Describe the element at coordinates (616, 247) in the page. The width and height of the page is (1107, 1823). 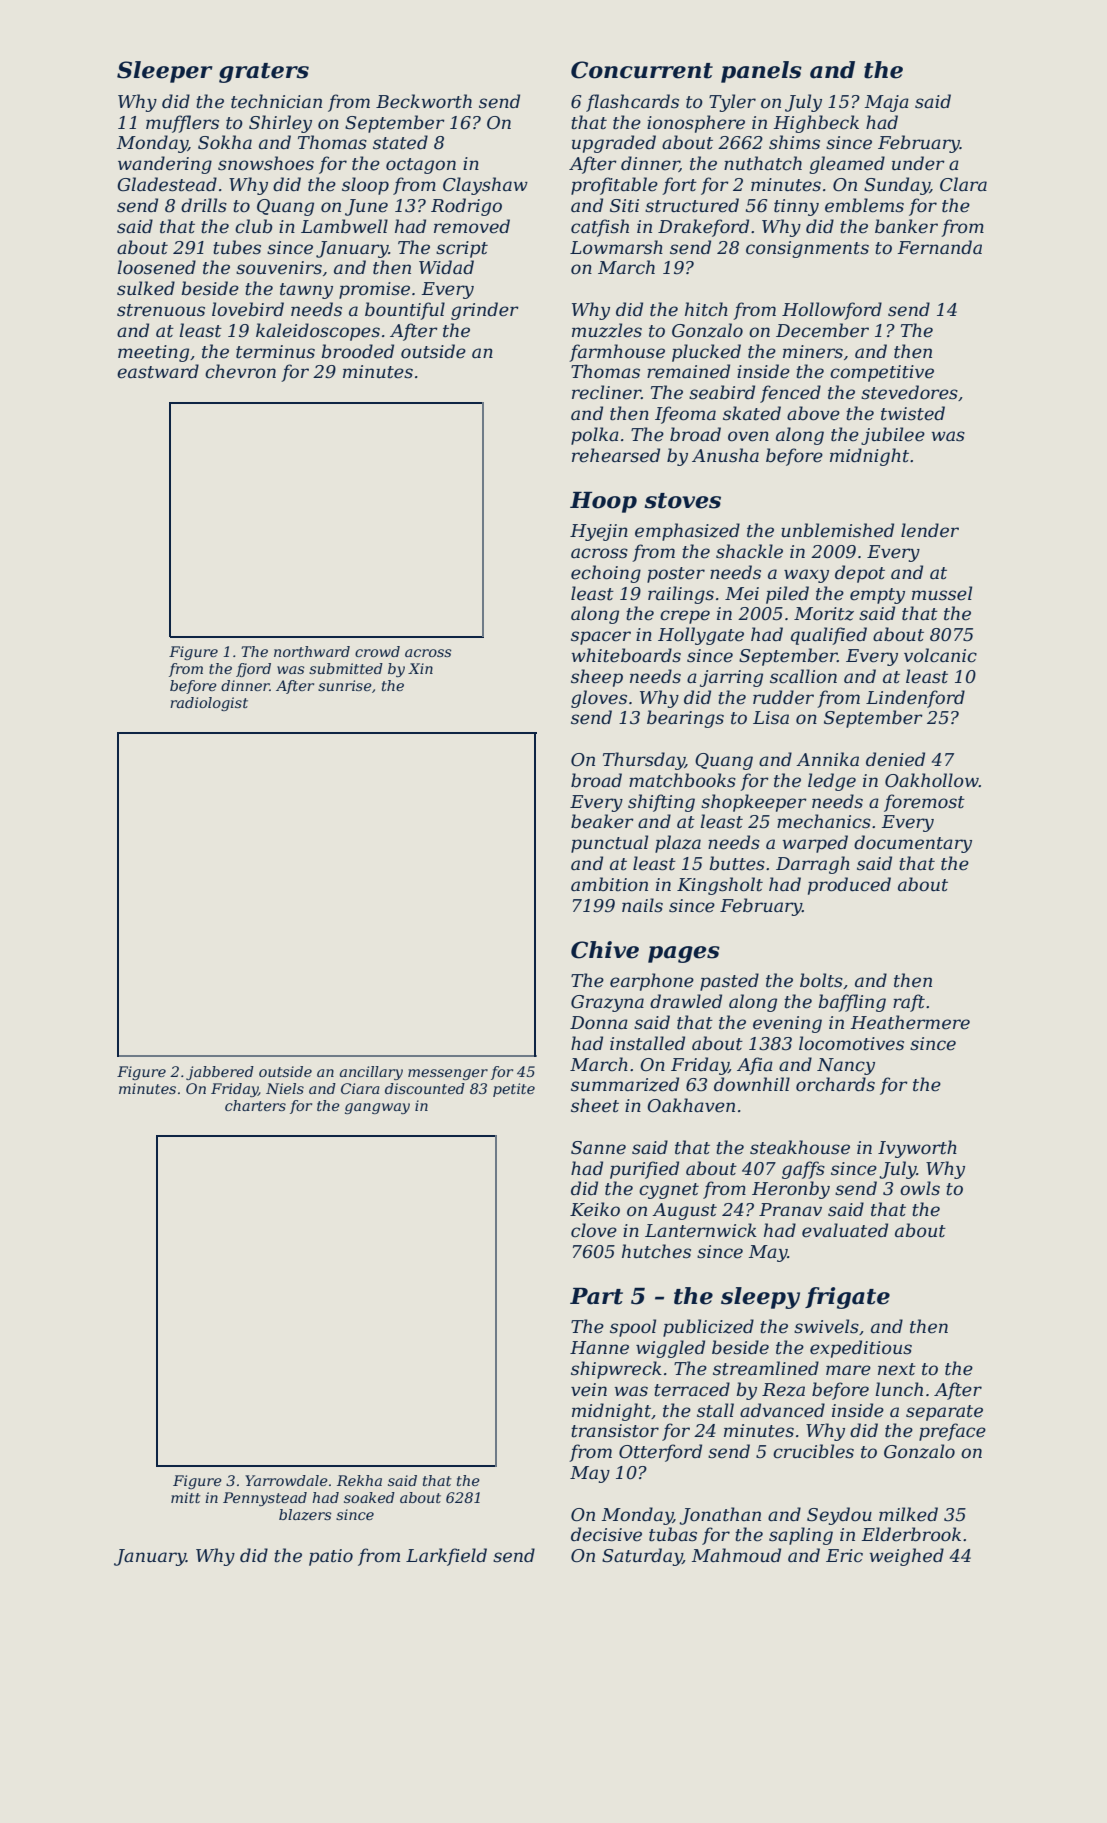
I see `Lowmarsh` at that location.
